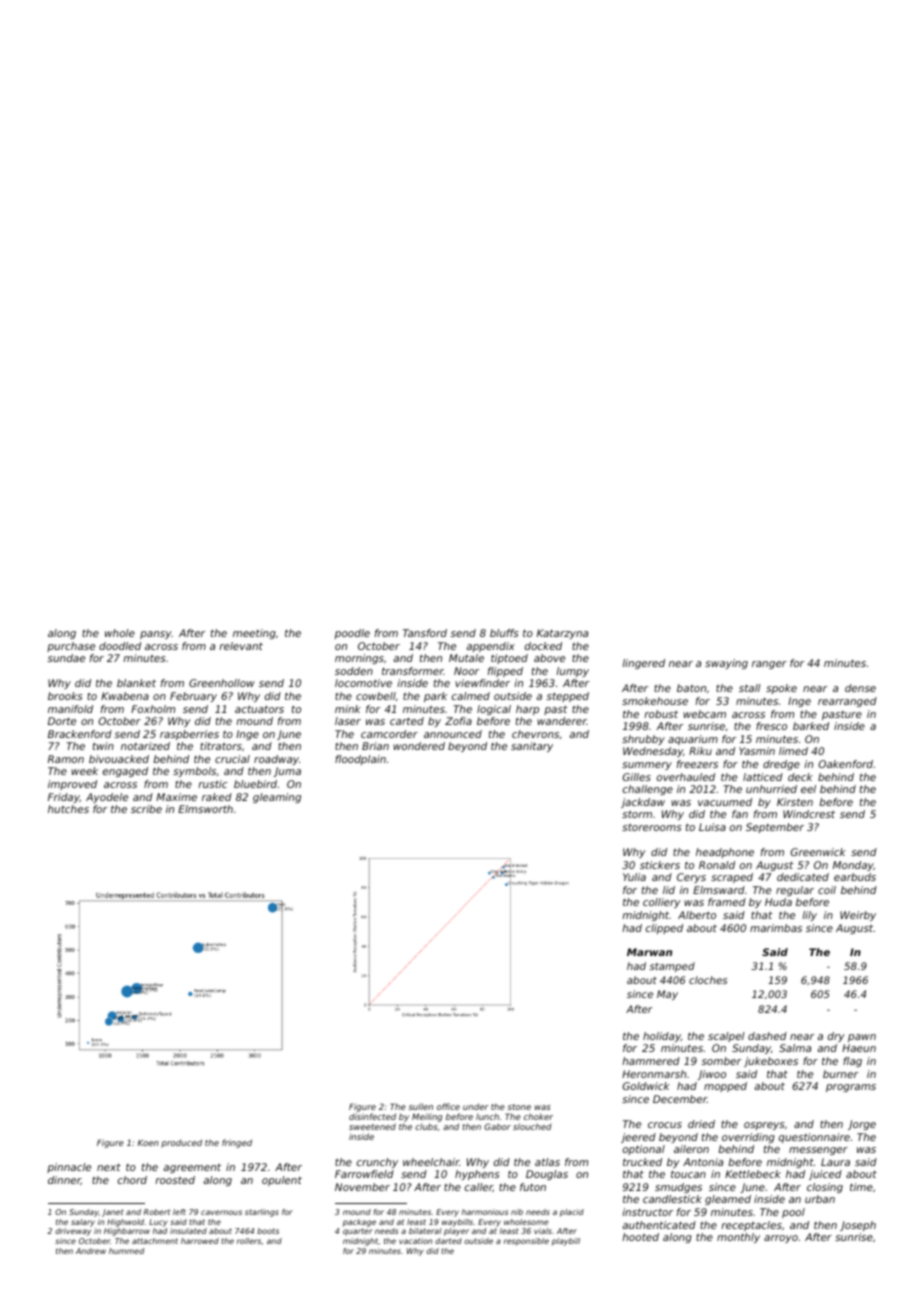 The height and width of the image is (1308, 924). I want to click on hummed, so click(126, 1251).
